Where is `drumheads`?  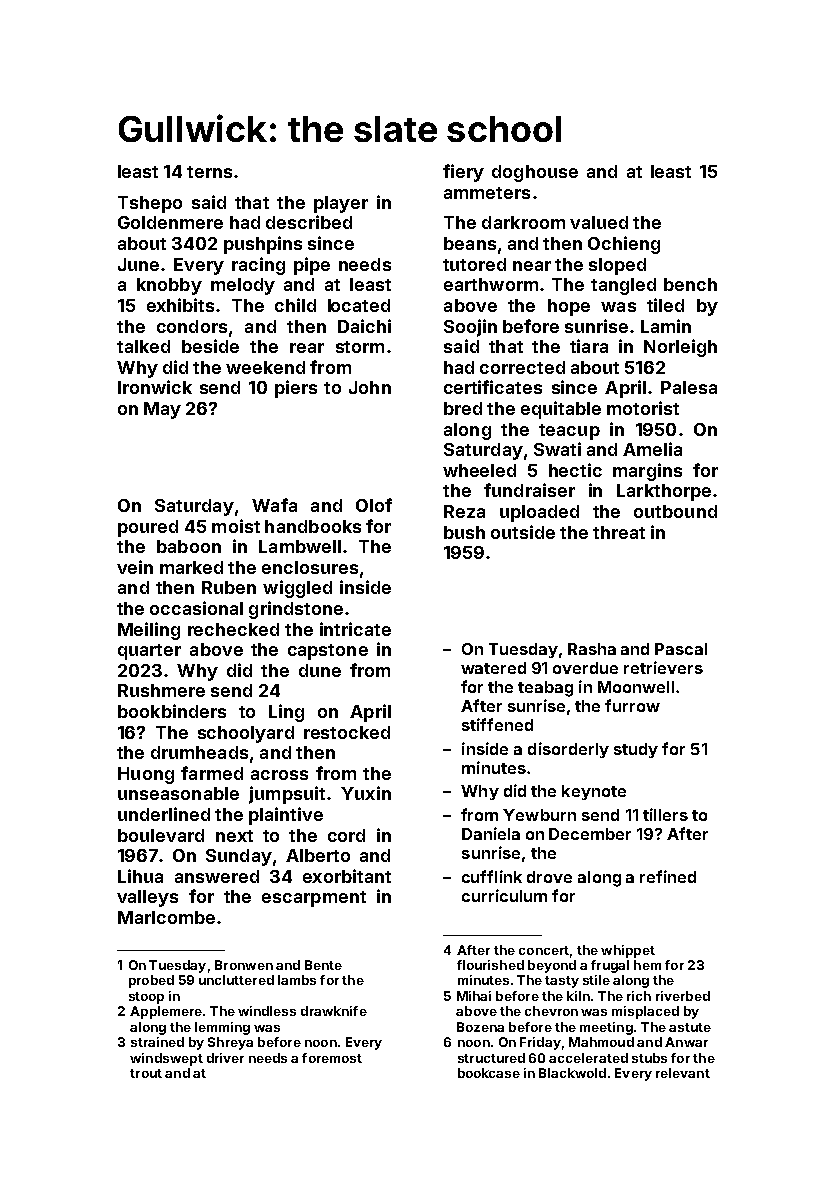 drumheads is located at coordinates (199, 752).
